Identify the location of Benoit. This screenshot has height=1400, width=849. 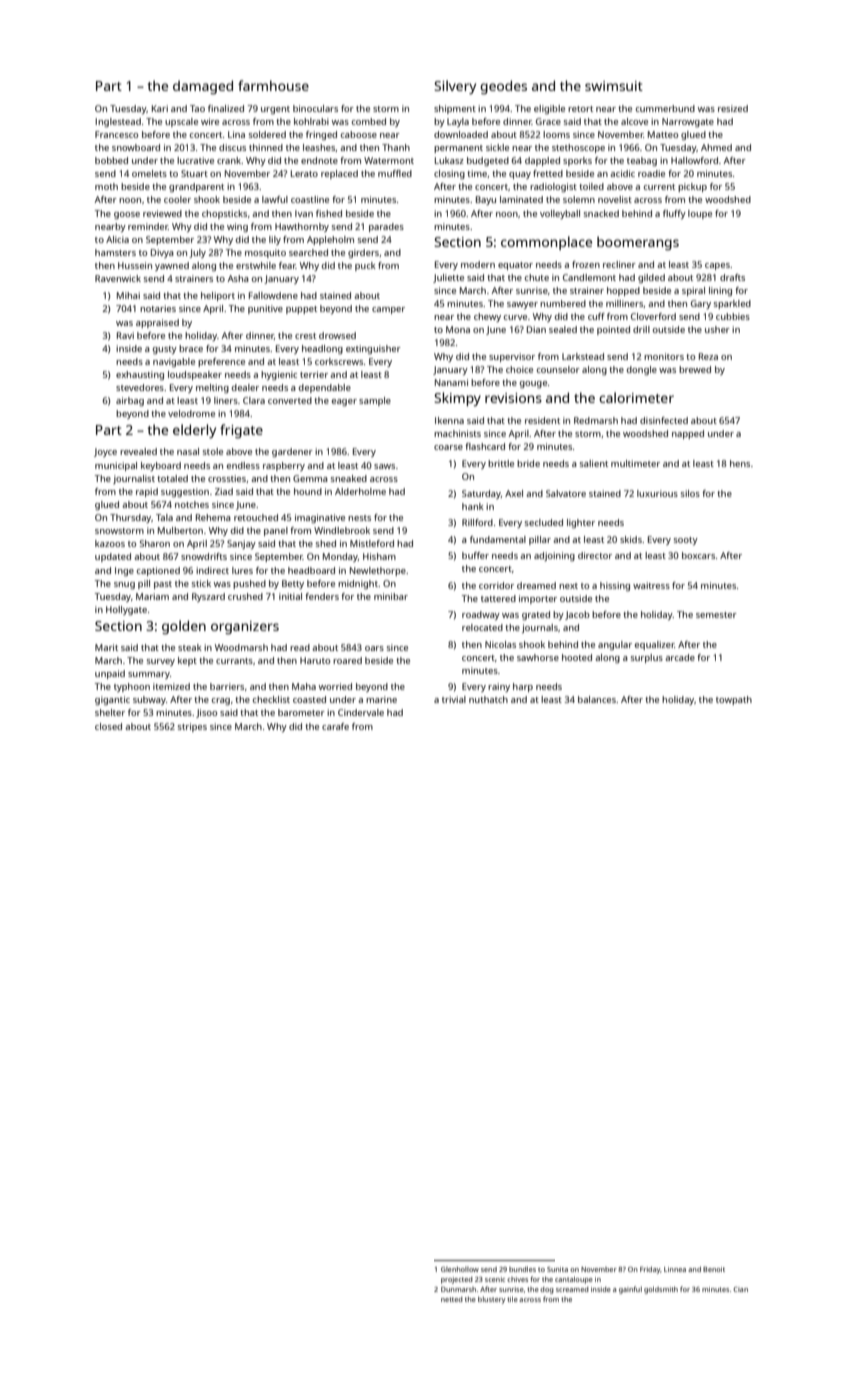
(714, 1269).
